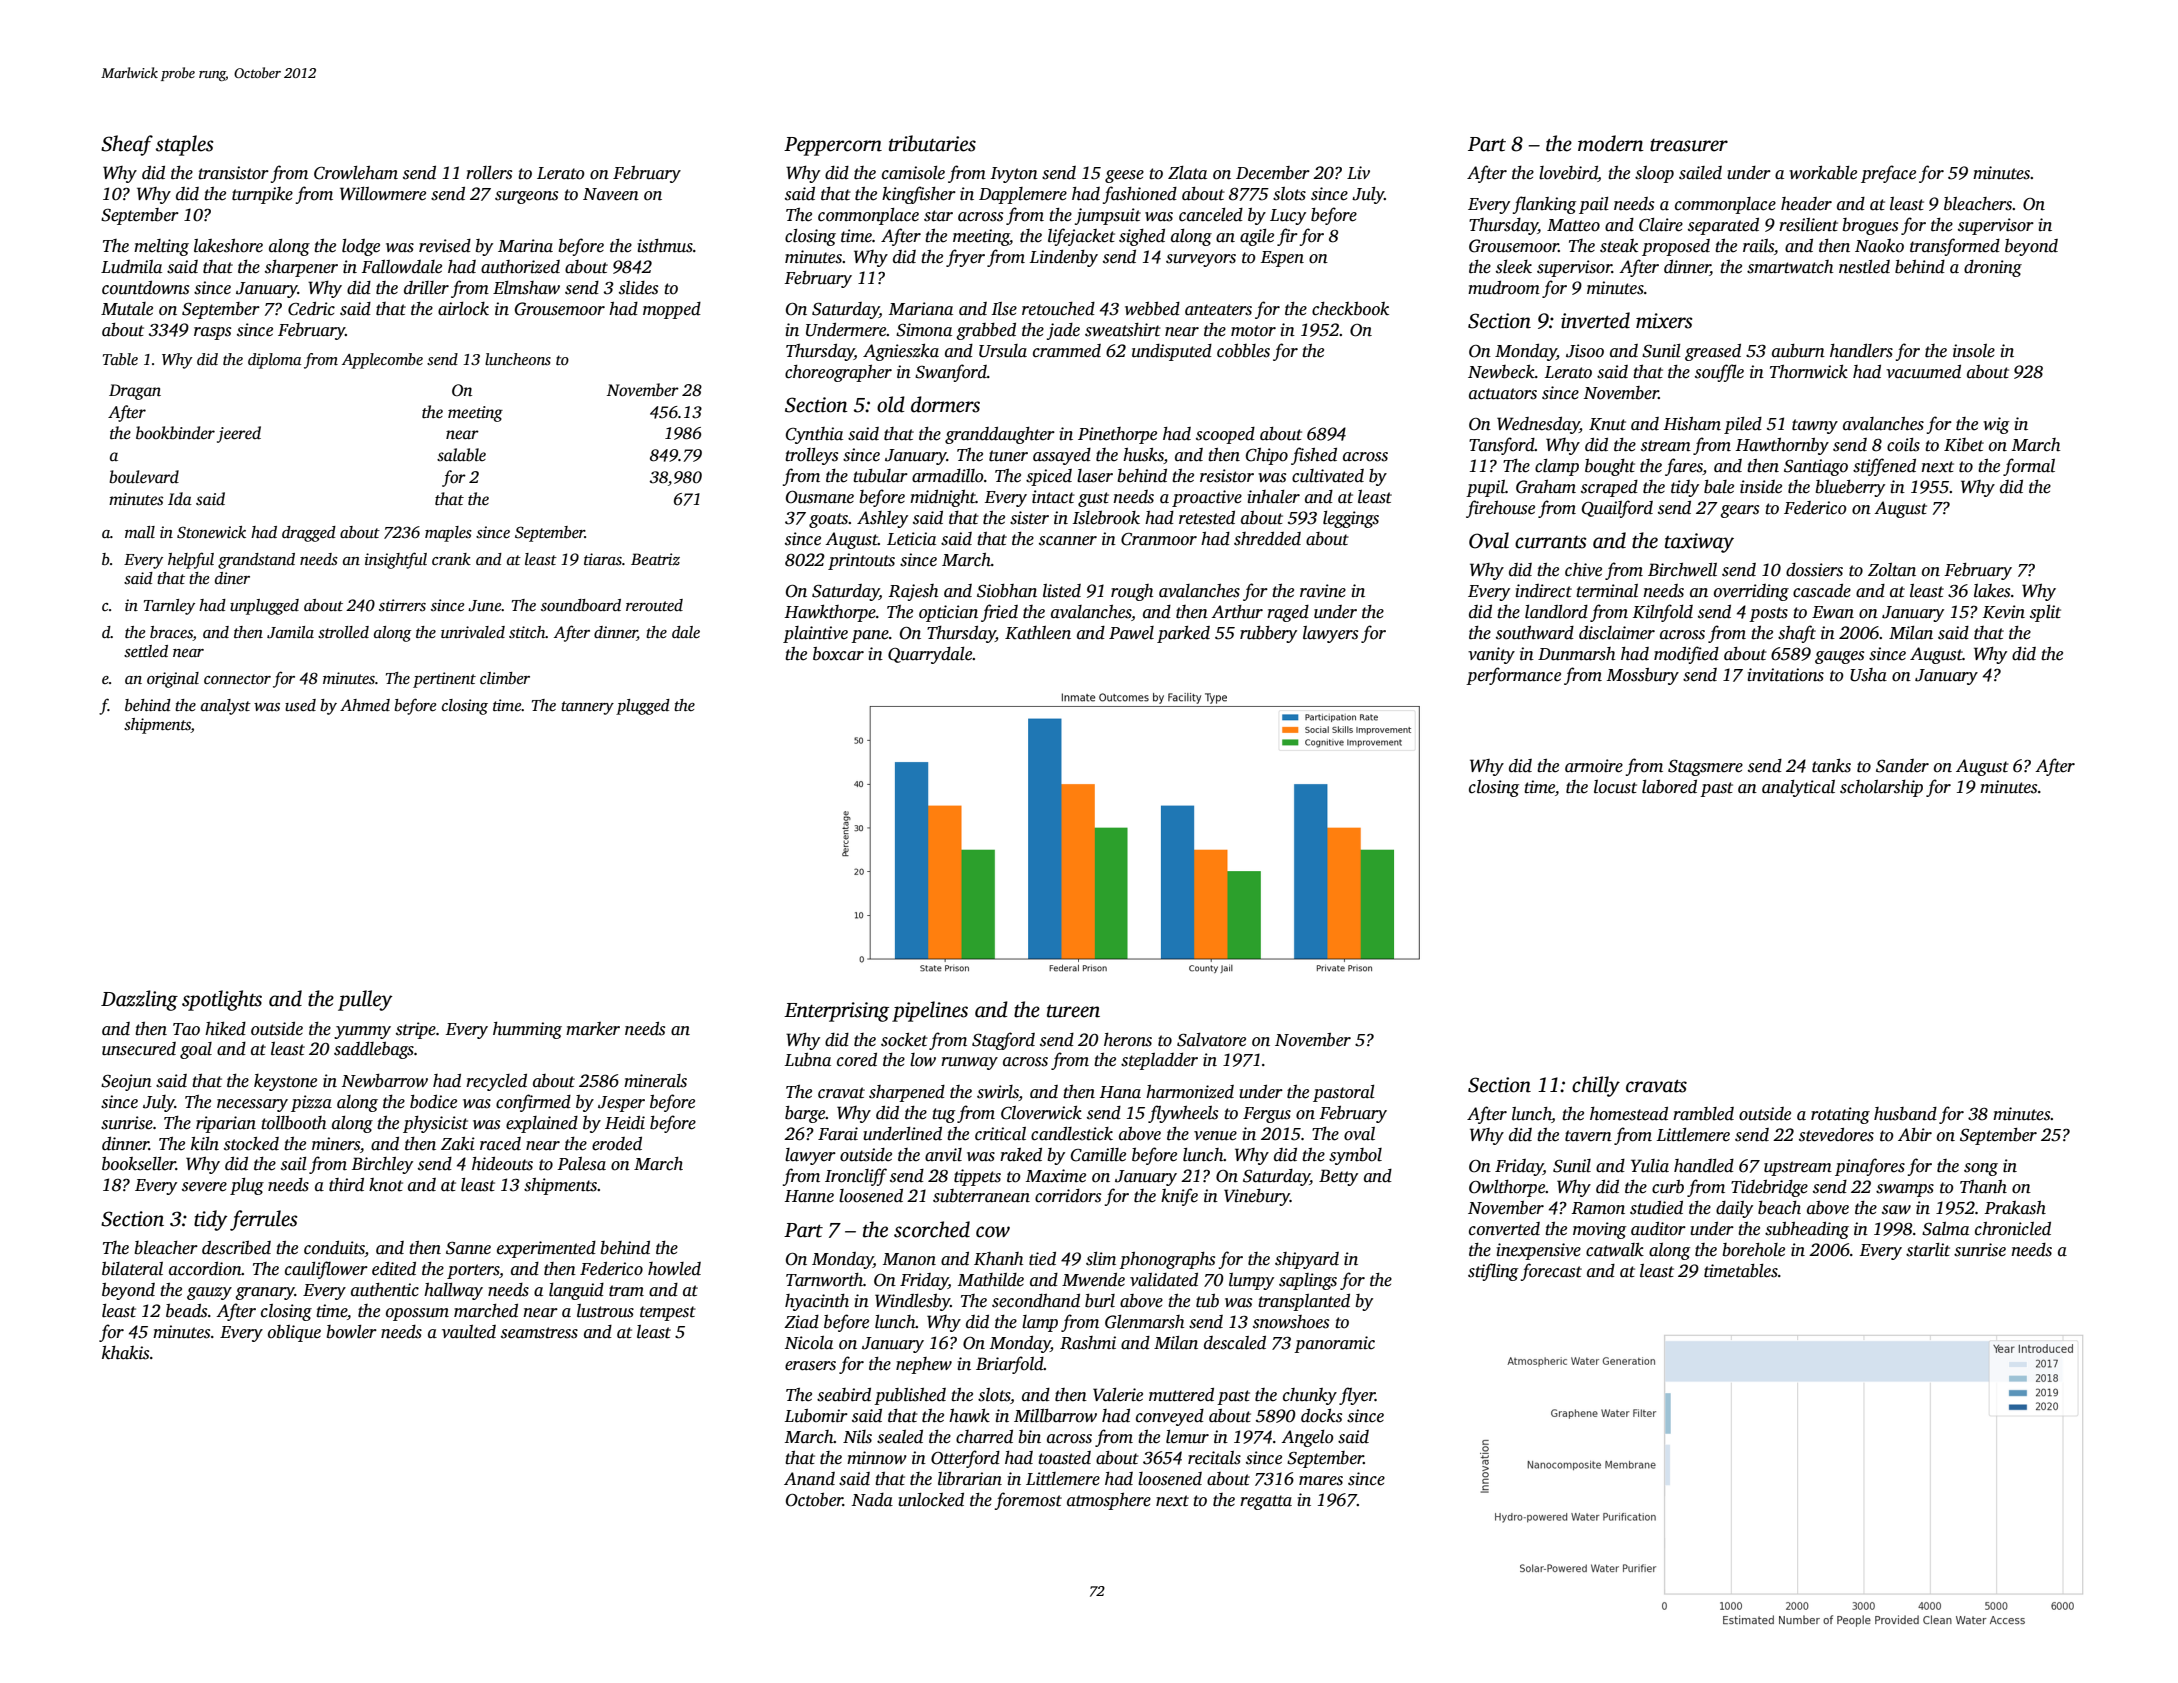 The width and height of the image is (2178, 1683). What do you see at coordinates (125, 1353) in the image?
I see `khakis` at bounding box center [125, 1353].
